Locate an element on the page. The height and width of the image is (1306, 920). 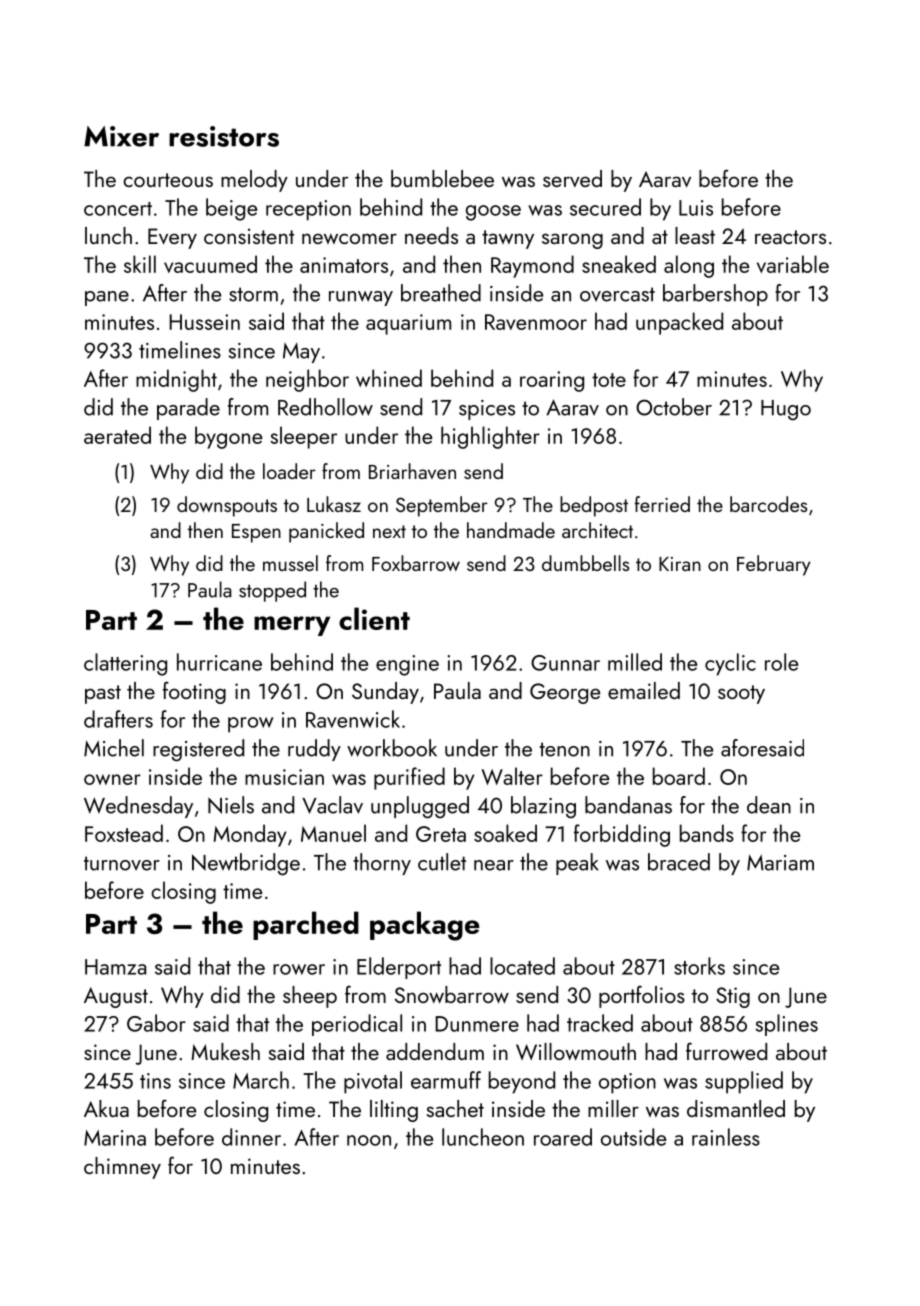
architect is located at coordinates (597, 530).
